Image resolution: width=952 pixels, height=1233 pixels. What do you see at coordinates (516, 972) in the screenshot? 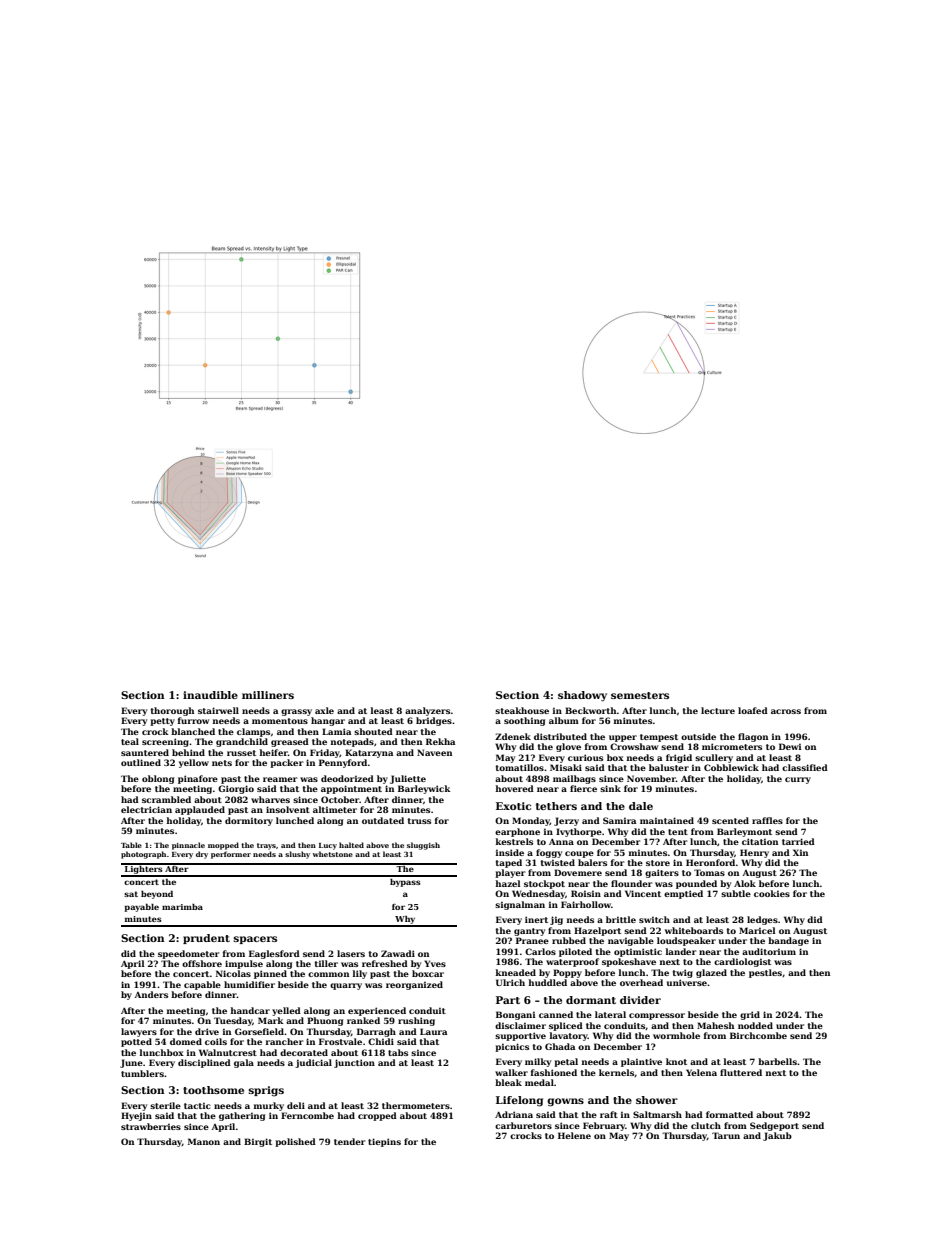
I see `kneaded` at bounding box center [516, 972].
